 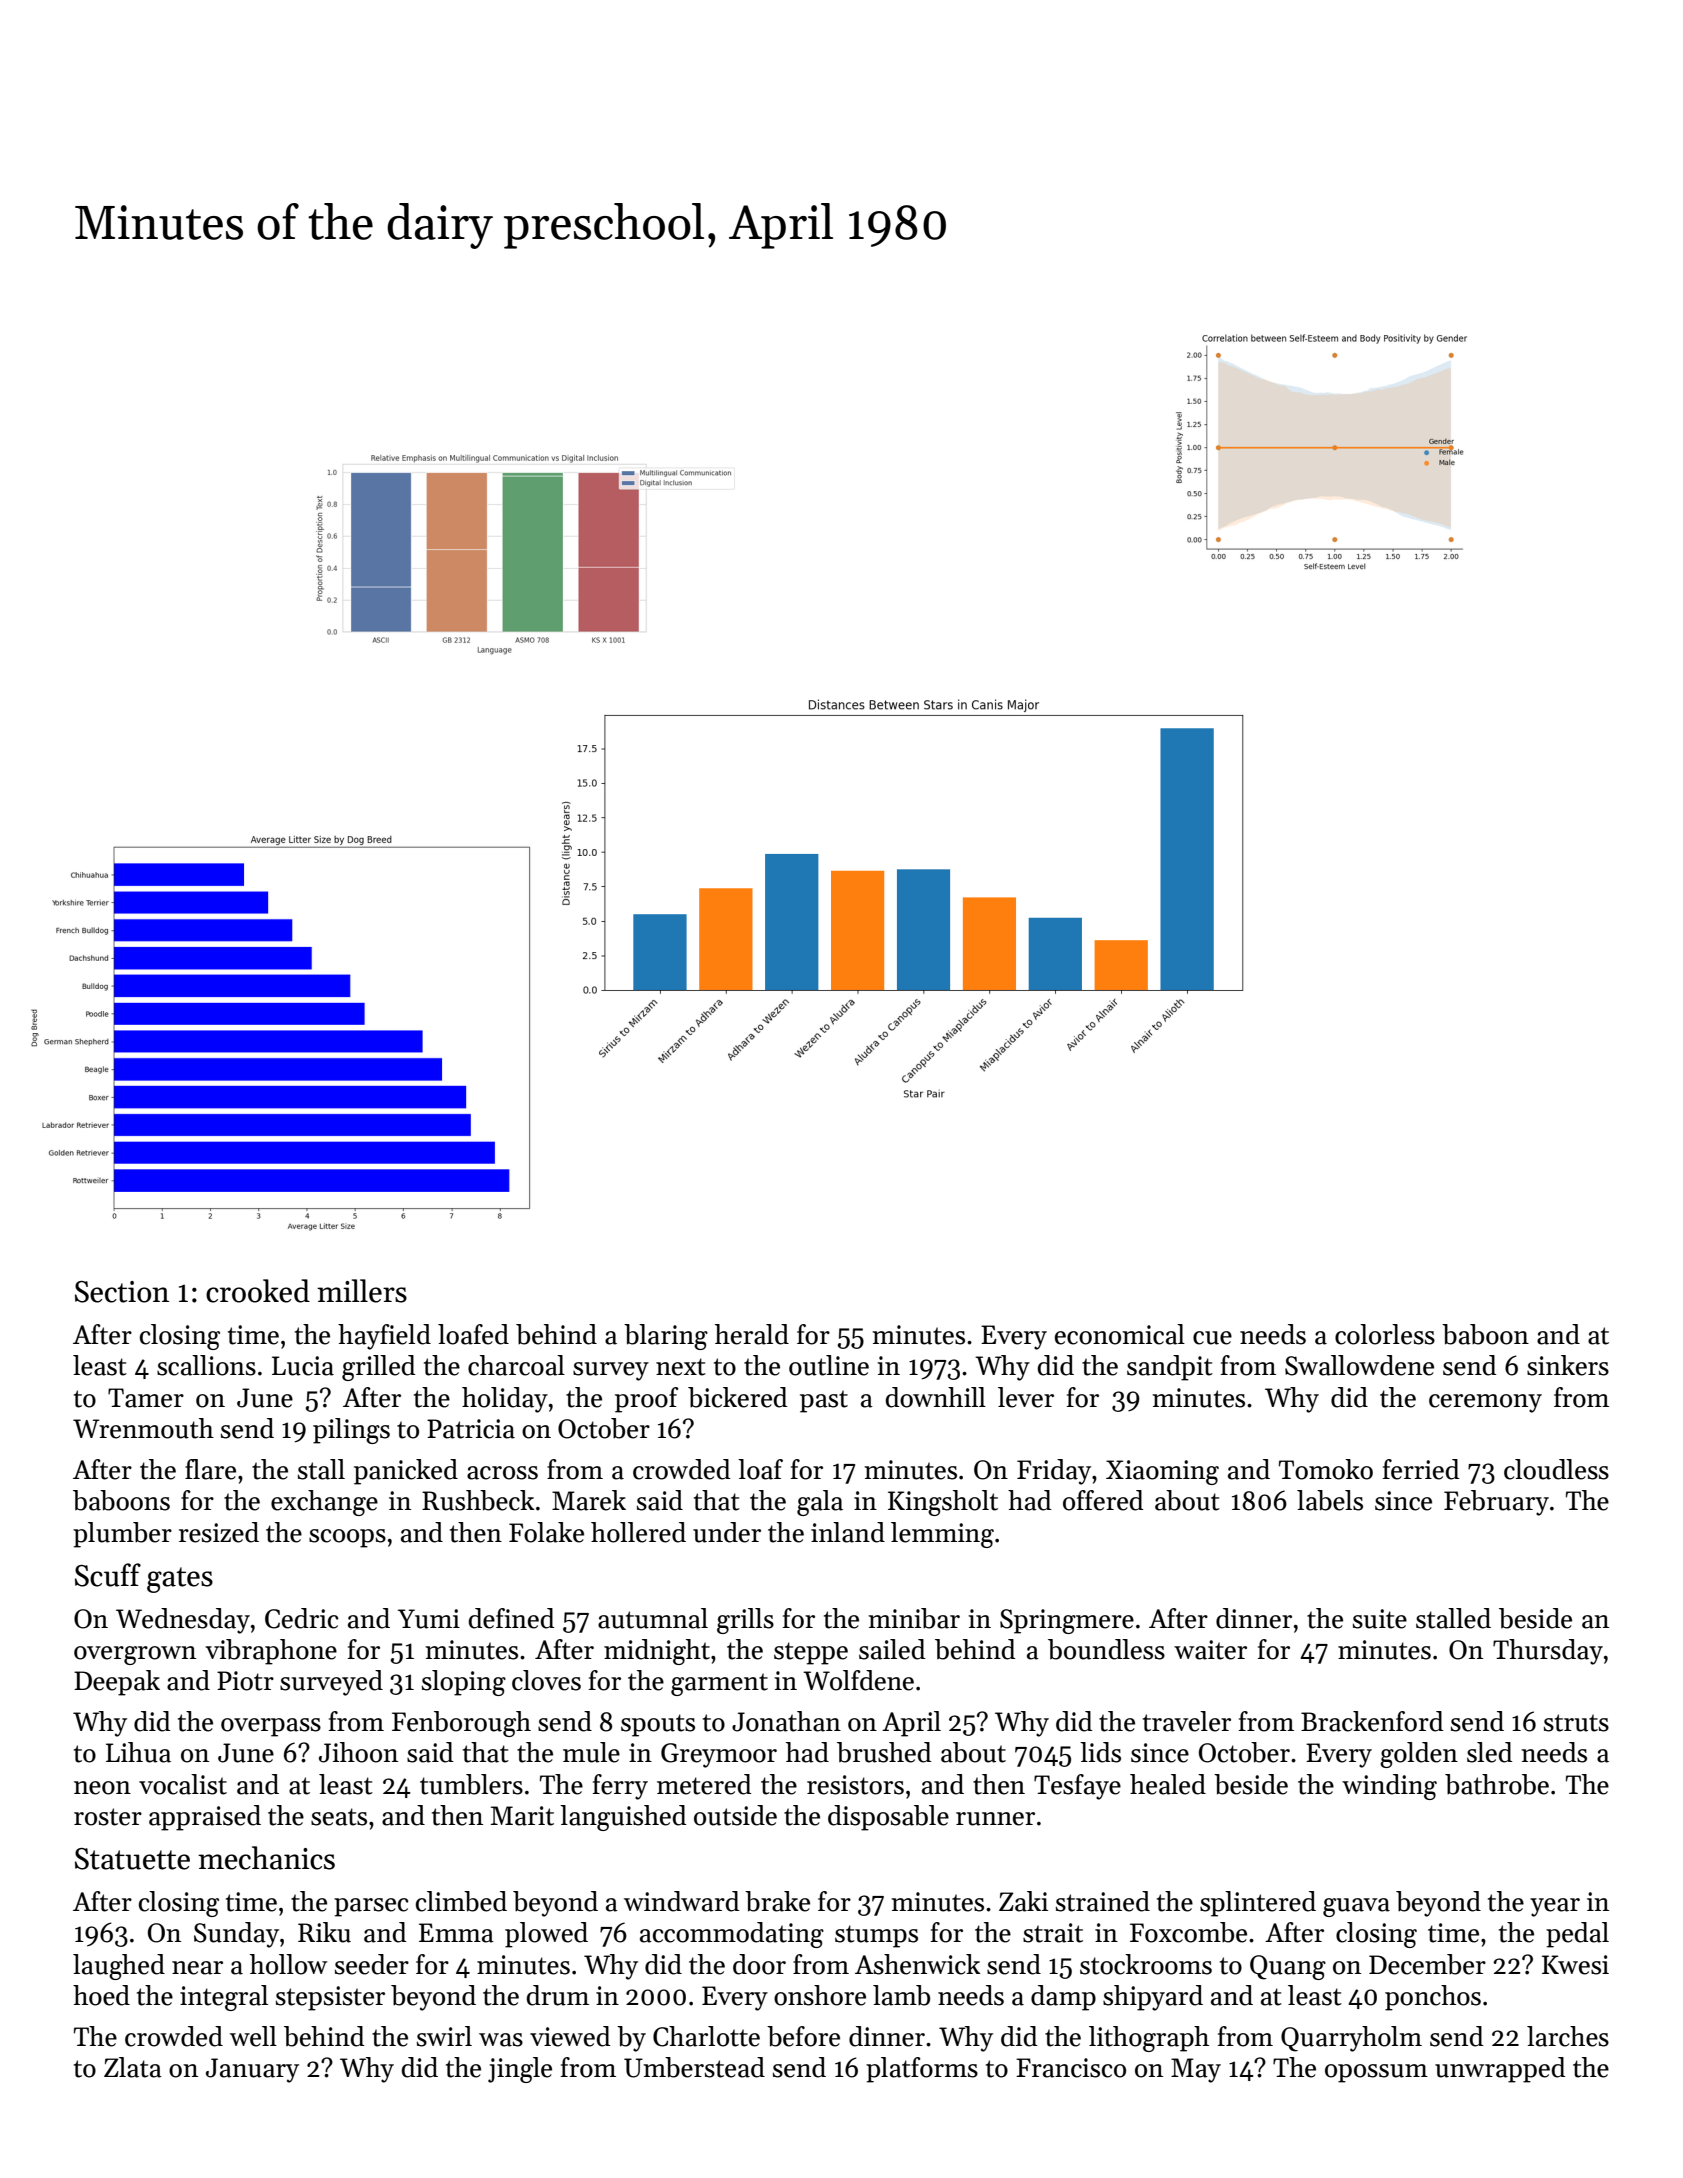 What do you see at coordinates (206, 1365) in the screenshot?
I see `scallions` at bounding box center [206, 1365].
